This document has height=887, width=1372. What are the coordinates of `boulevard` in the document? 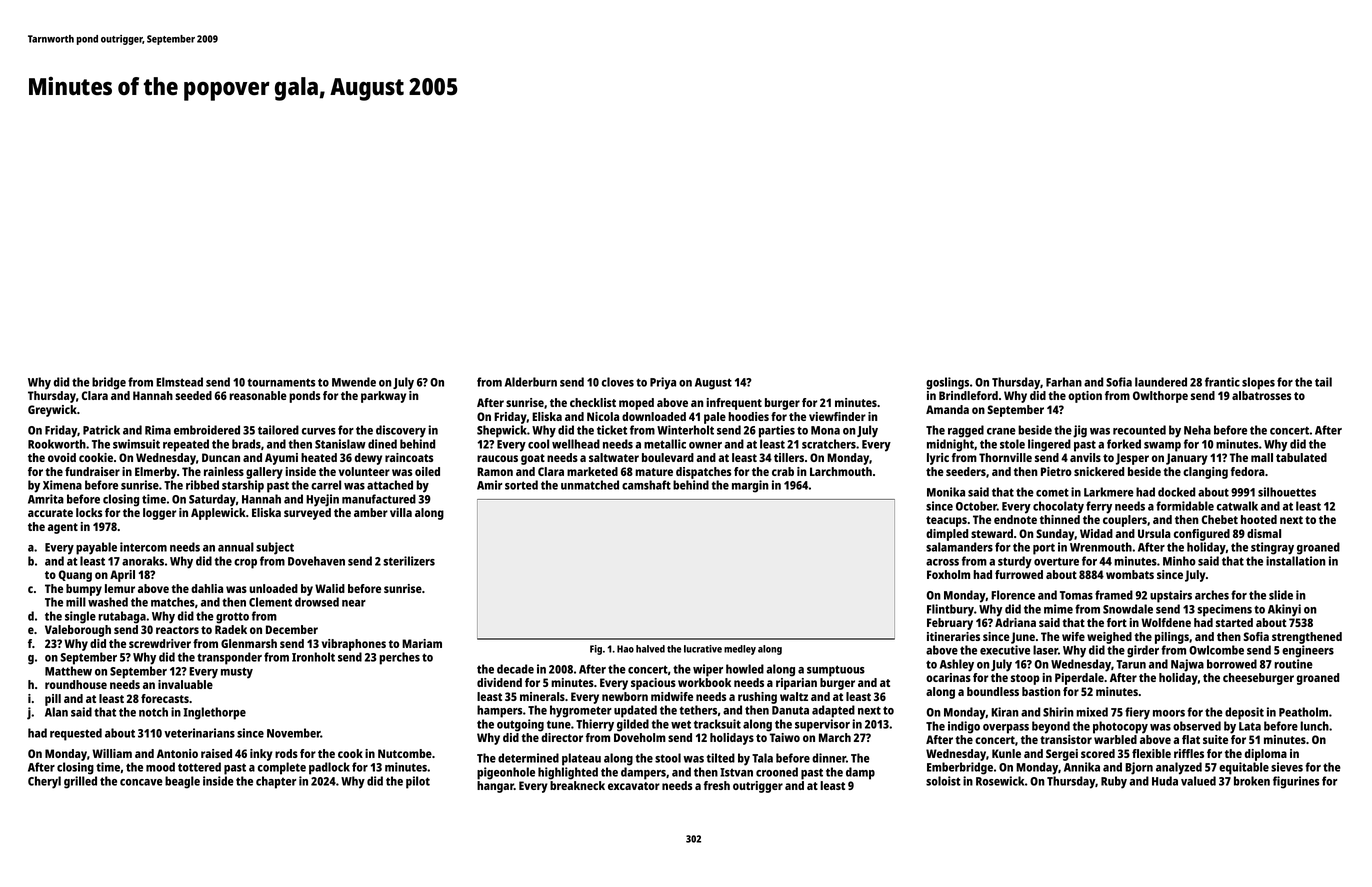 It's located at (668, 457).
